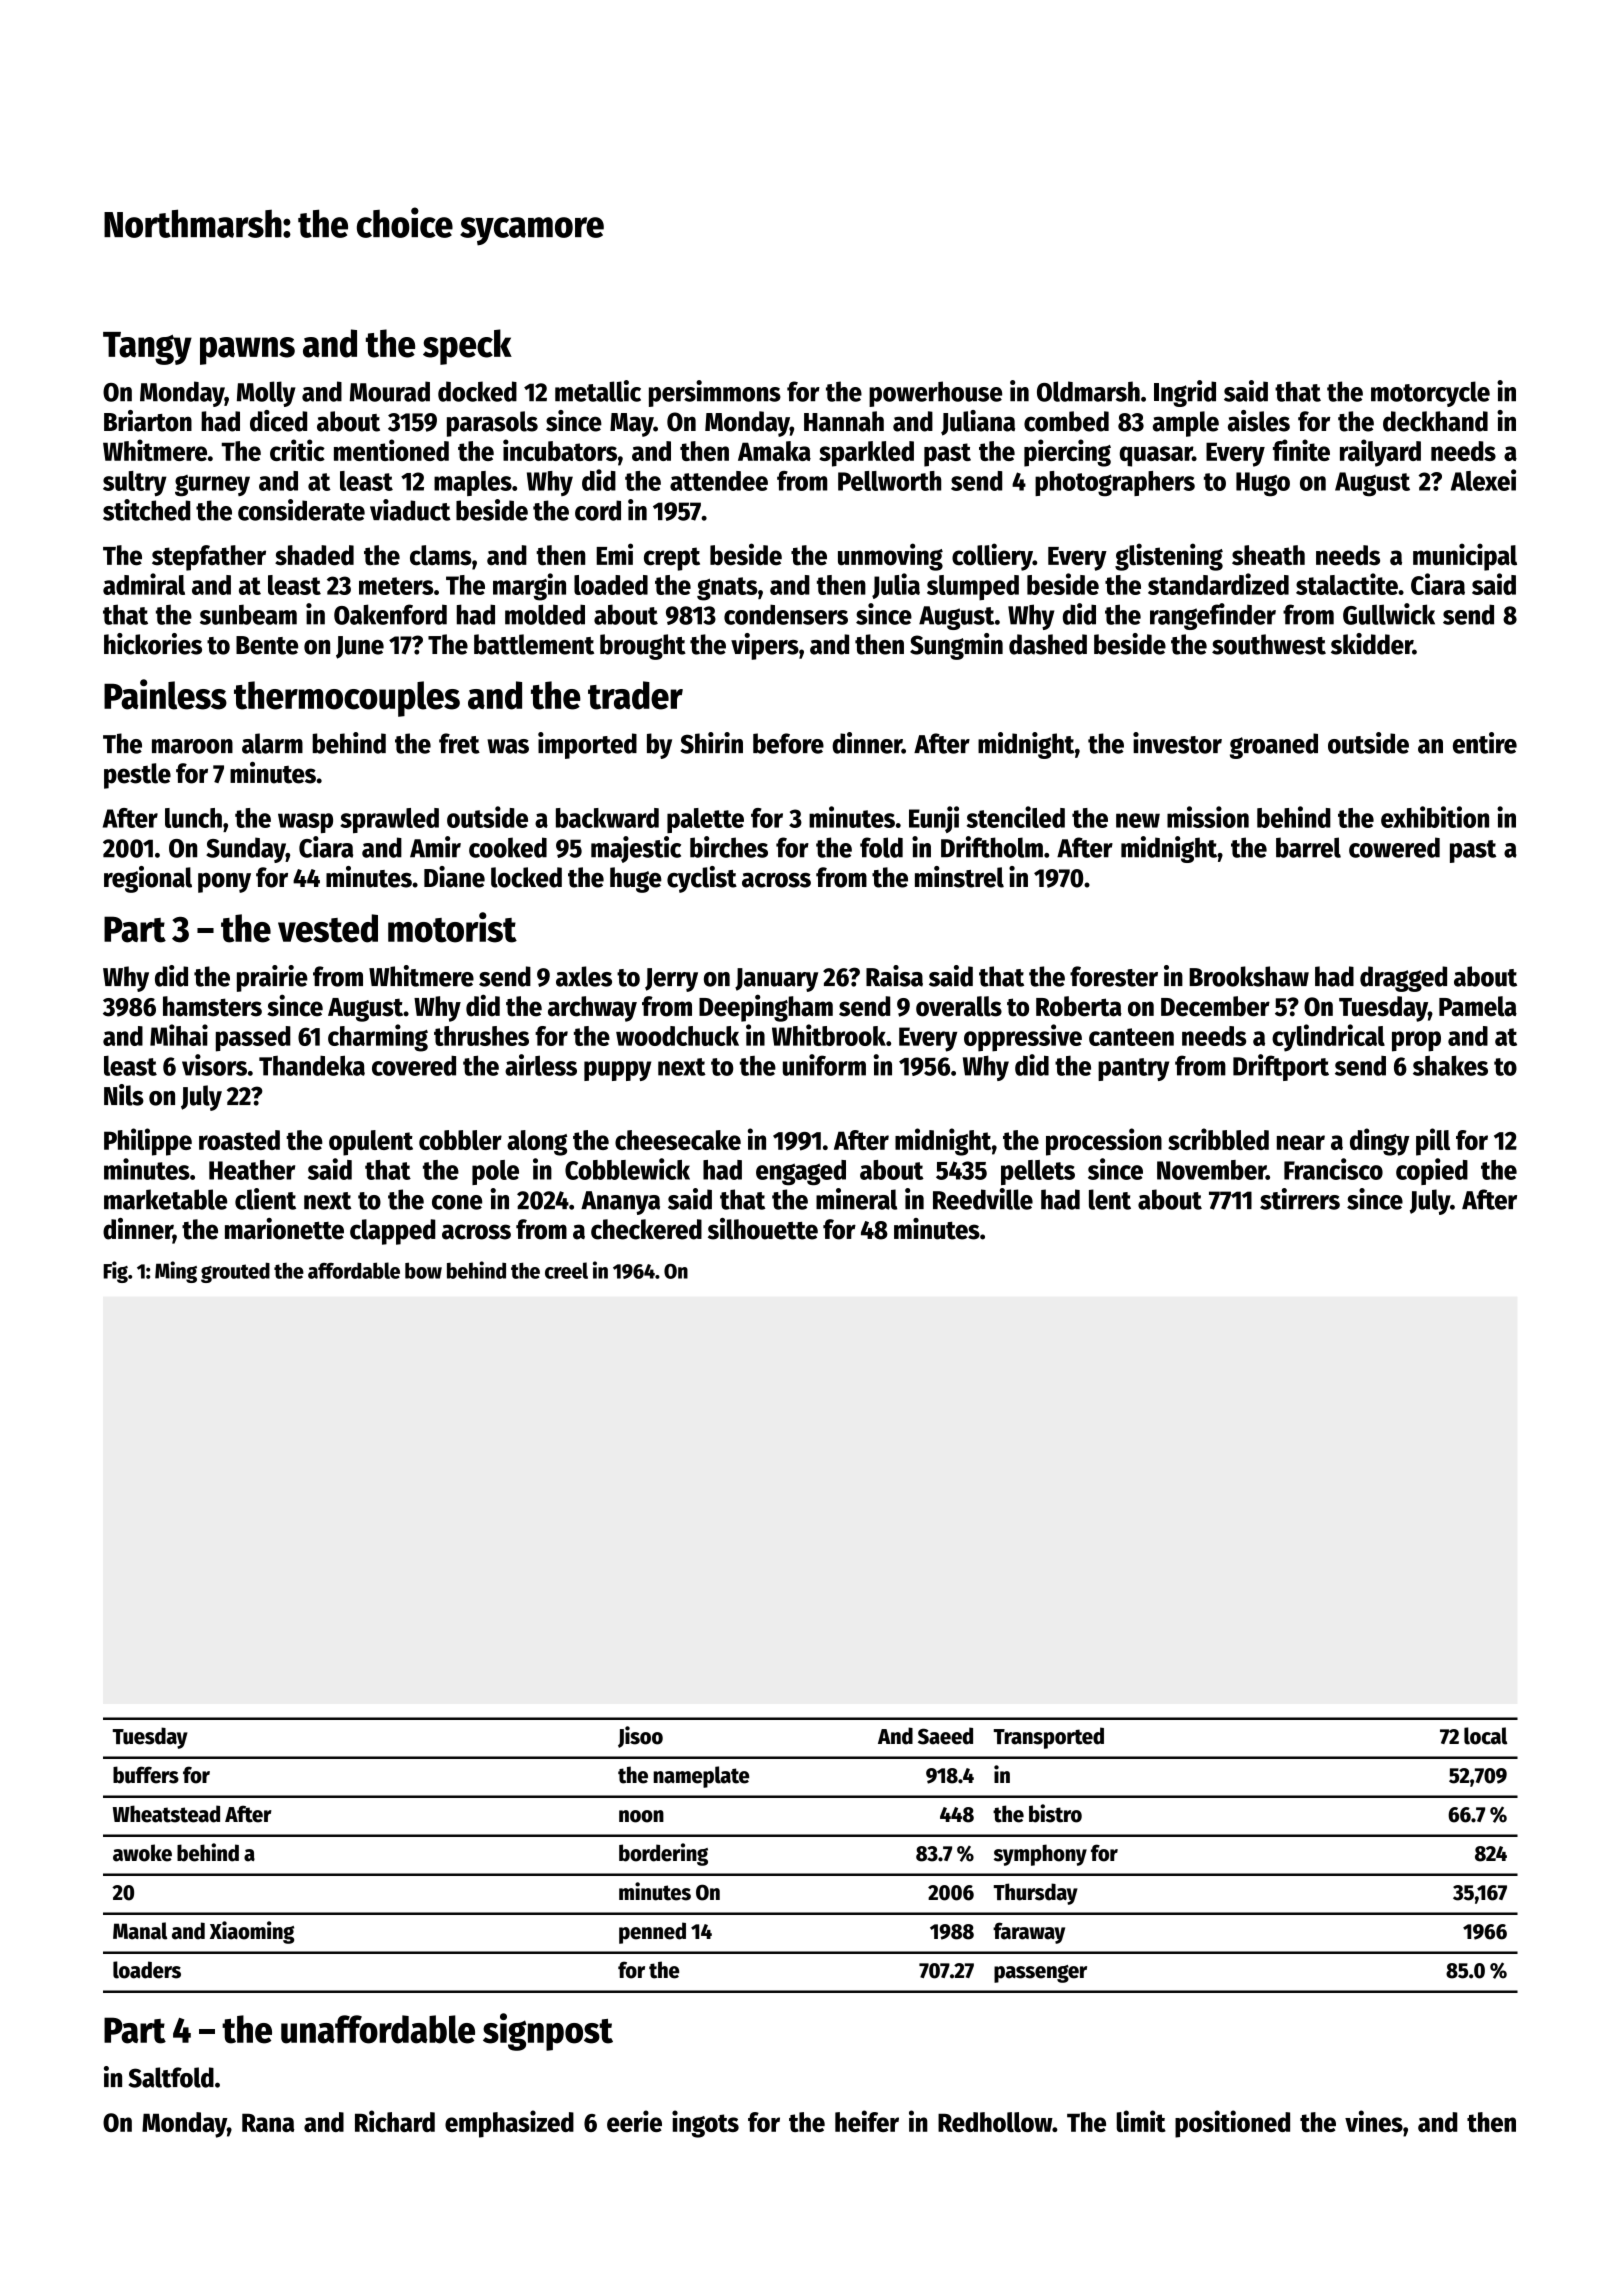 The width and height of the screenshot is (1620, 2292). I want to click on stirrers, so click(1300, 1199).
